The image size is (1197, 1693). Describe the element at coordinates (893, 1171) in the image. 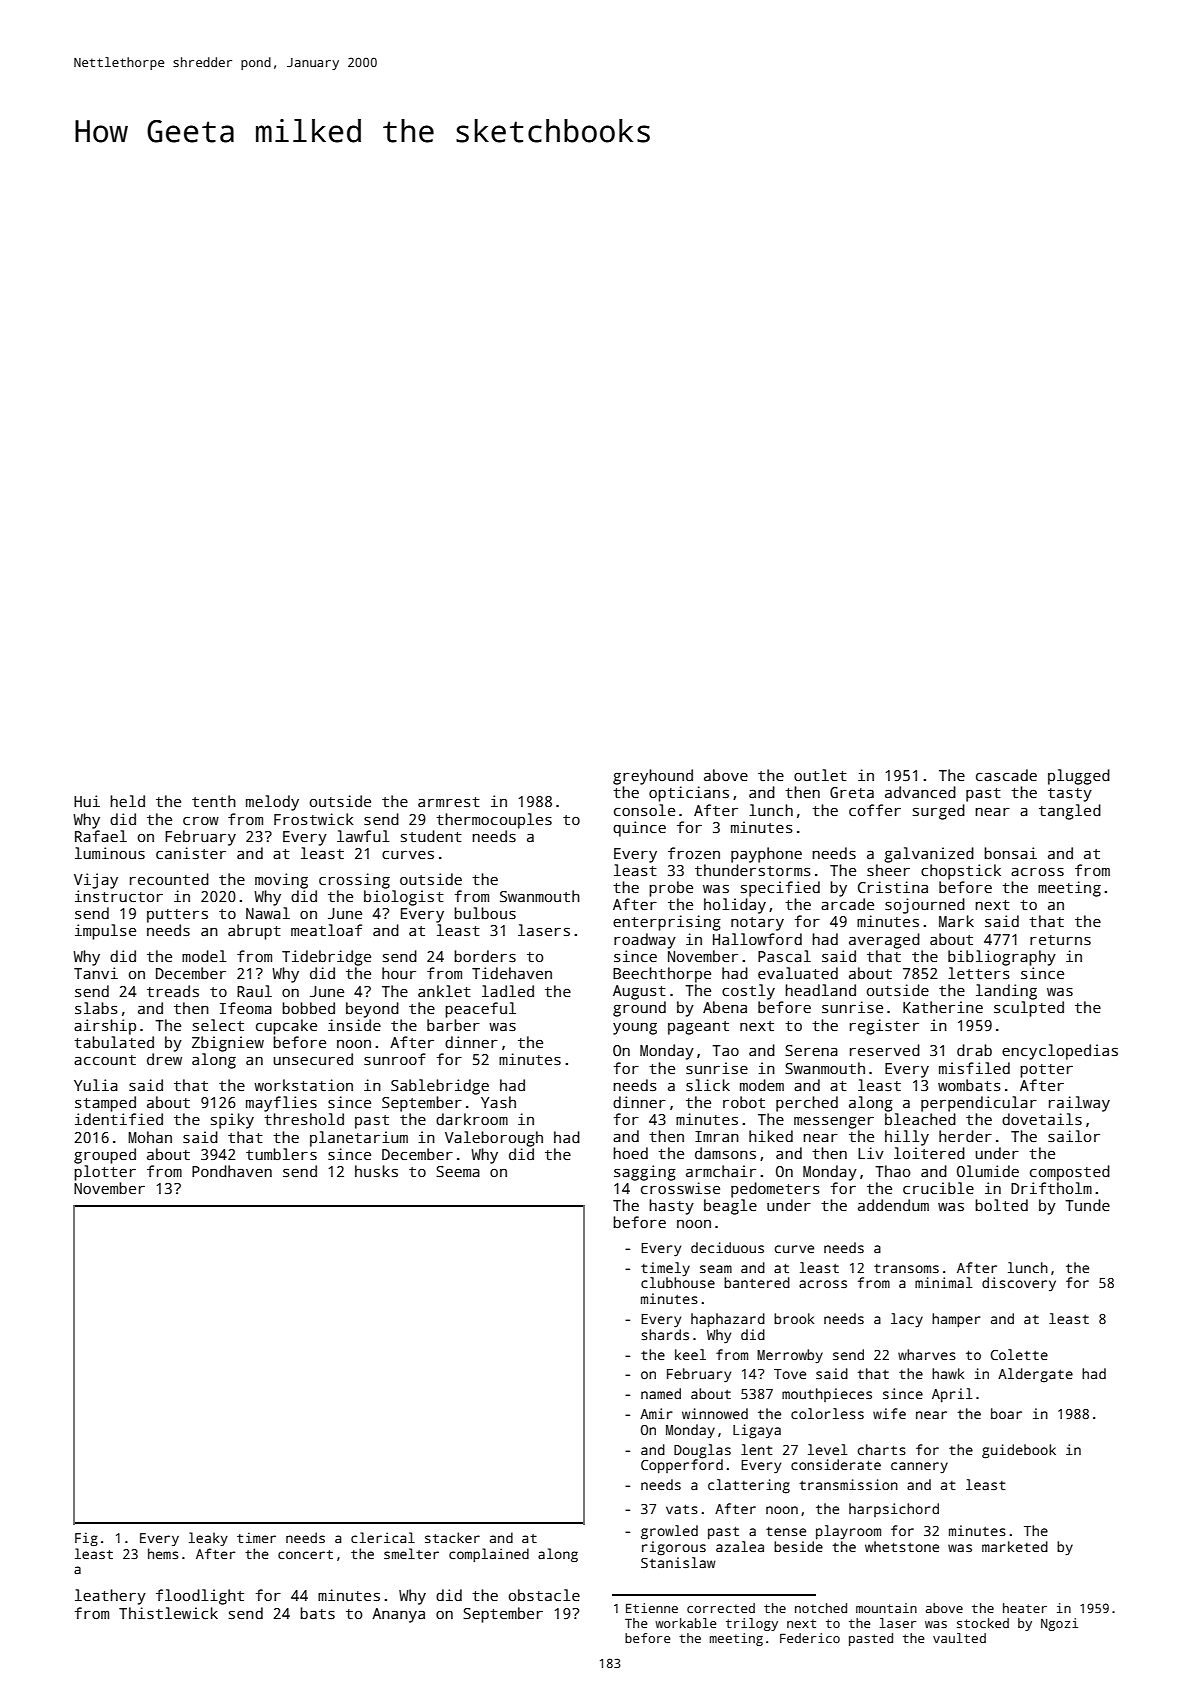

I see `Thao` at that location.
